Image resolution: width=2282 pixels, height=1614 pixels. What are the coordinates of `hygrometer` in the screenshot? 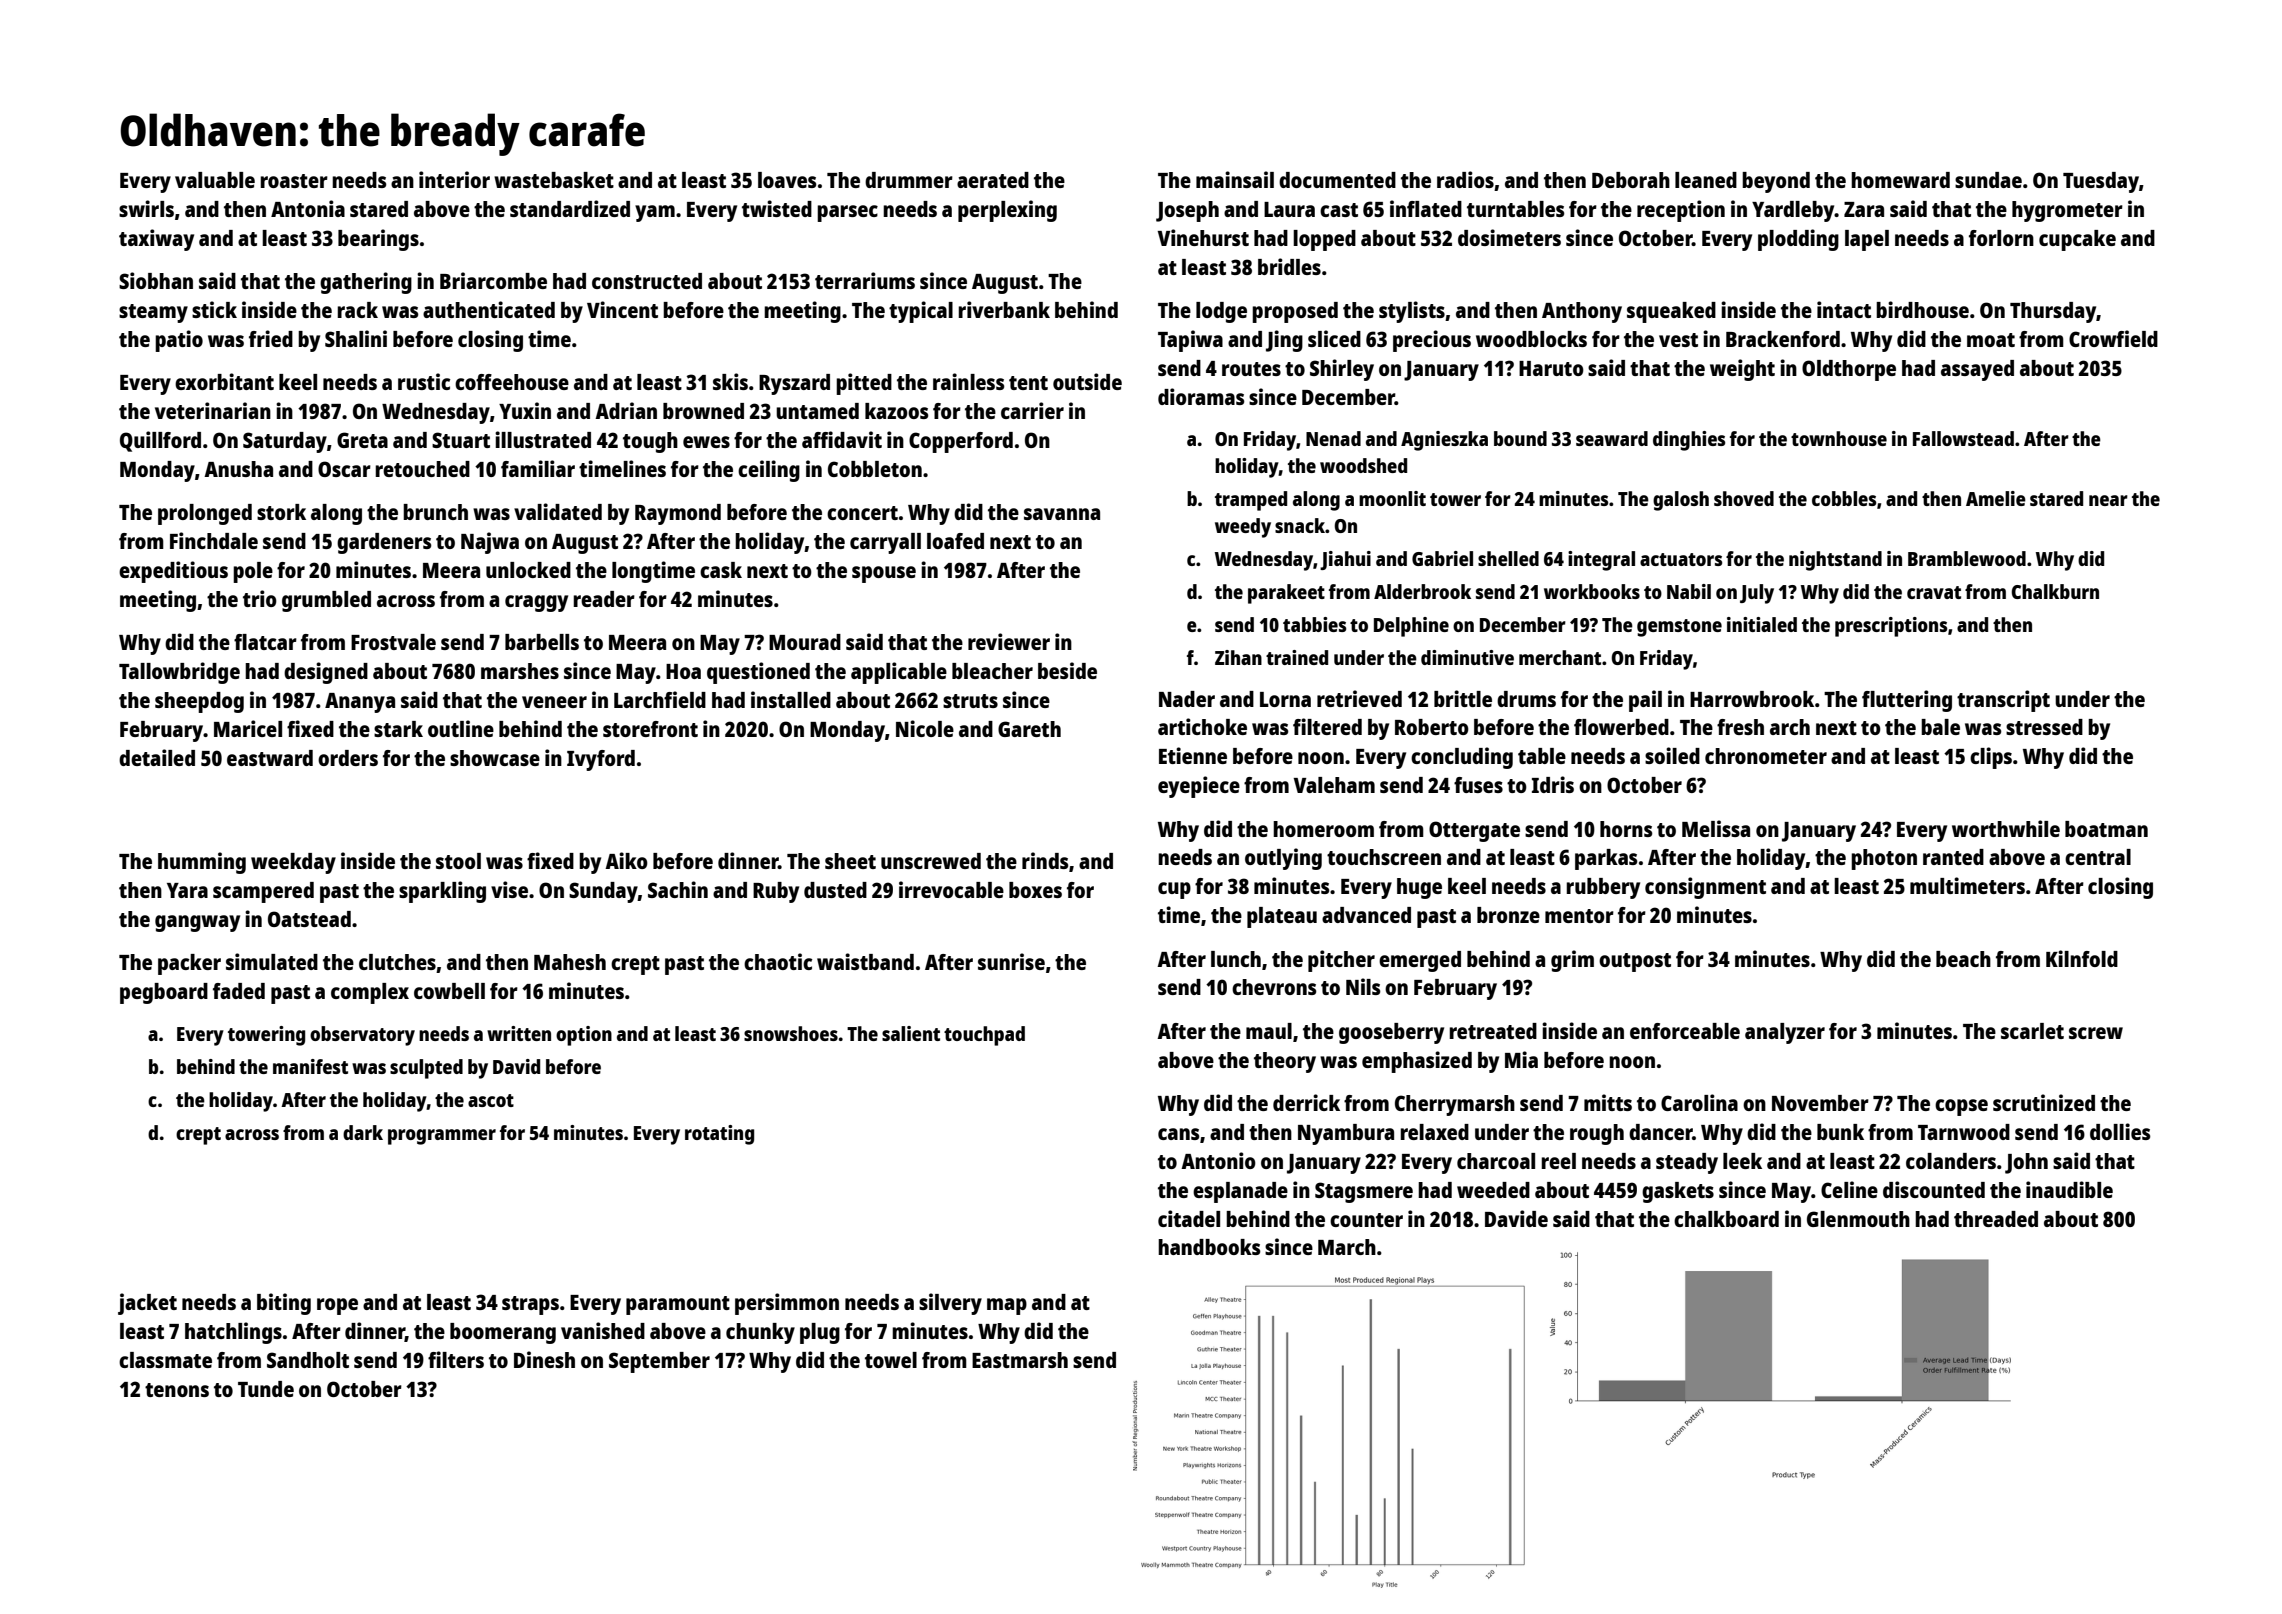 It's located at (2067, 211).
